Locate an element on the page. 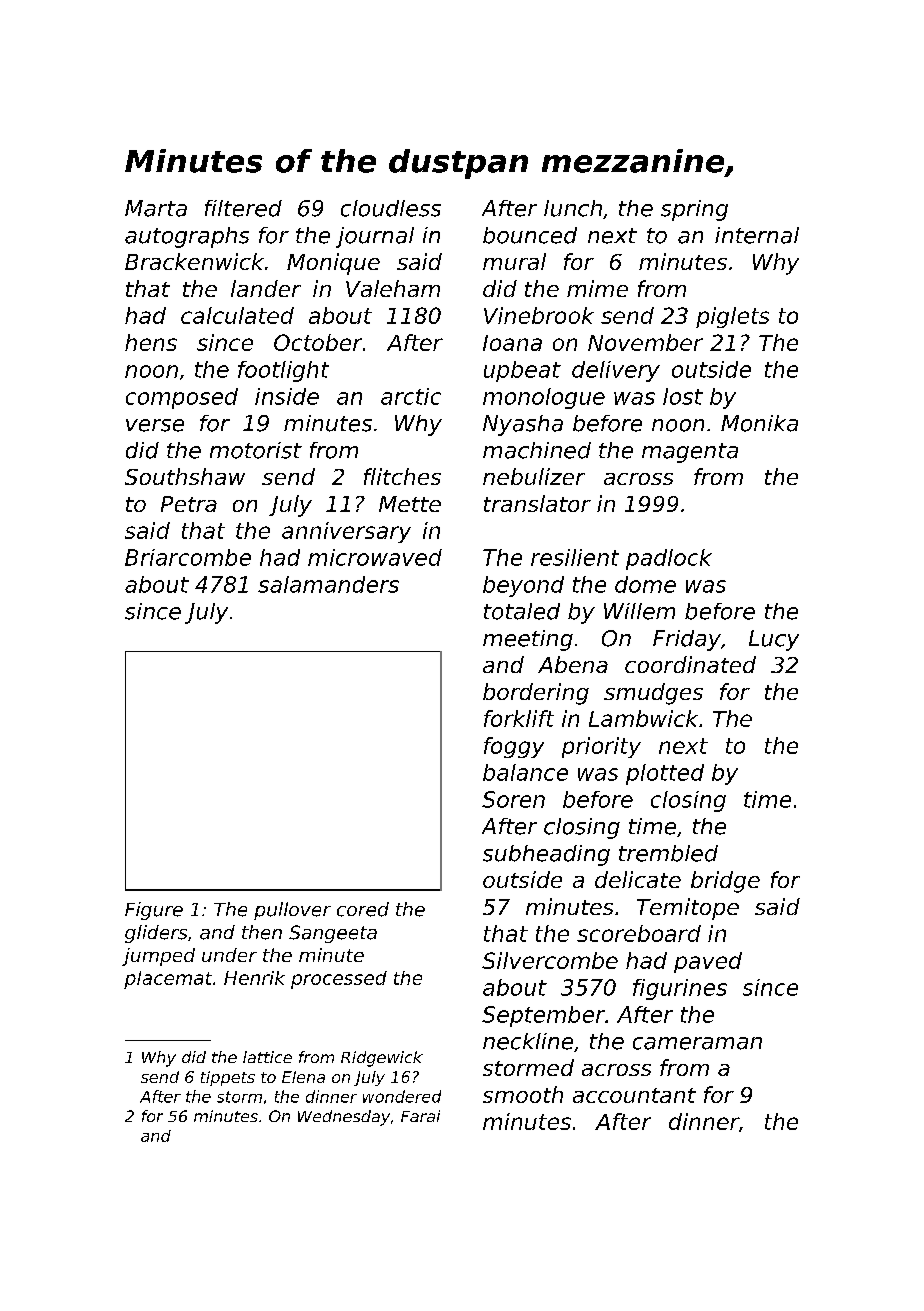 This image has width=924, height=1311. tippets is located at coordinates (228, 1078).
